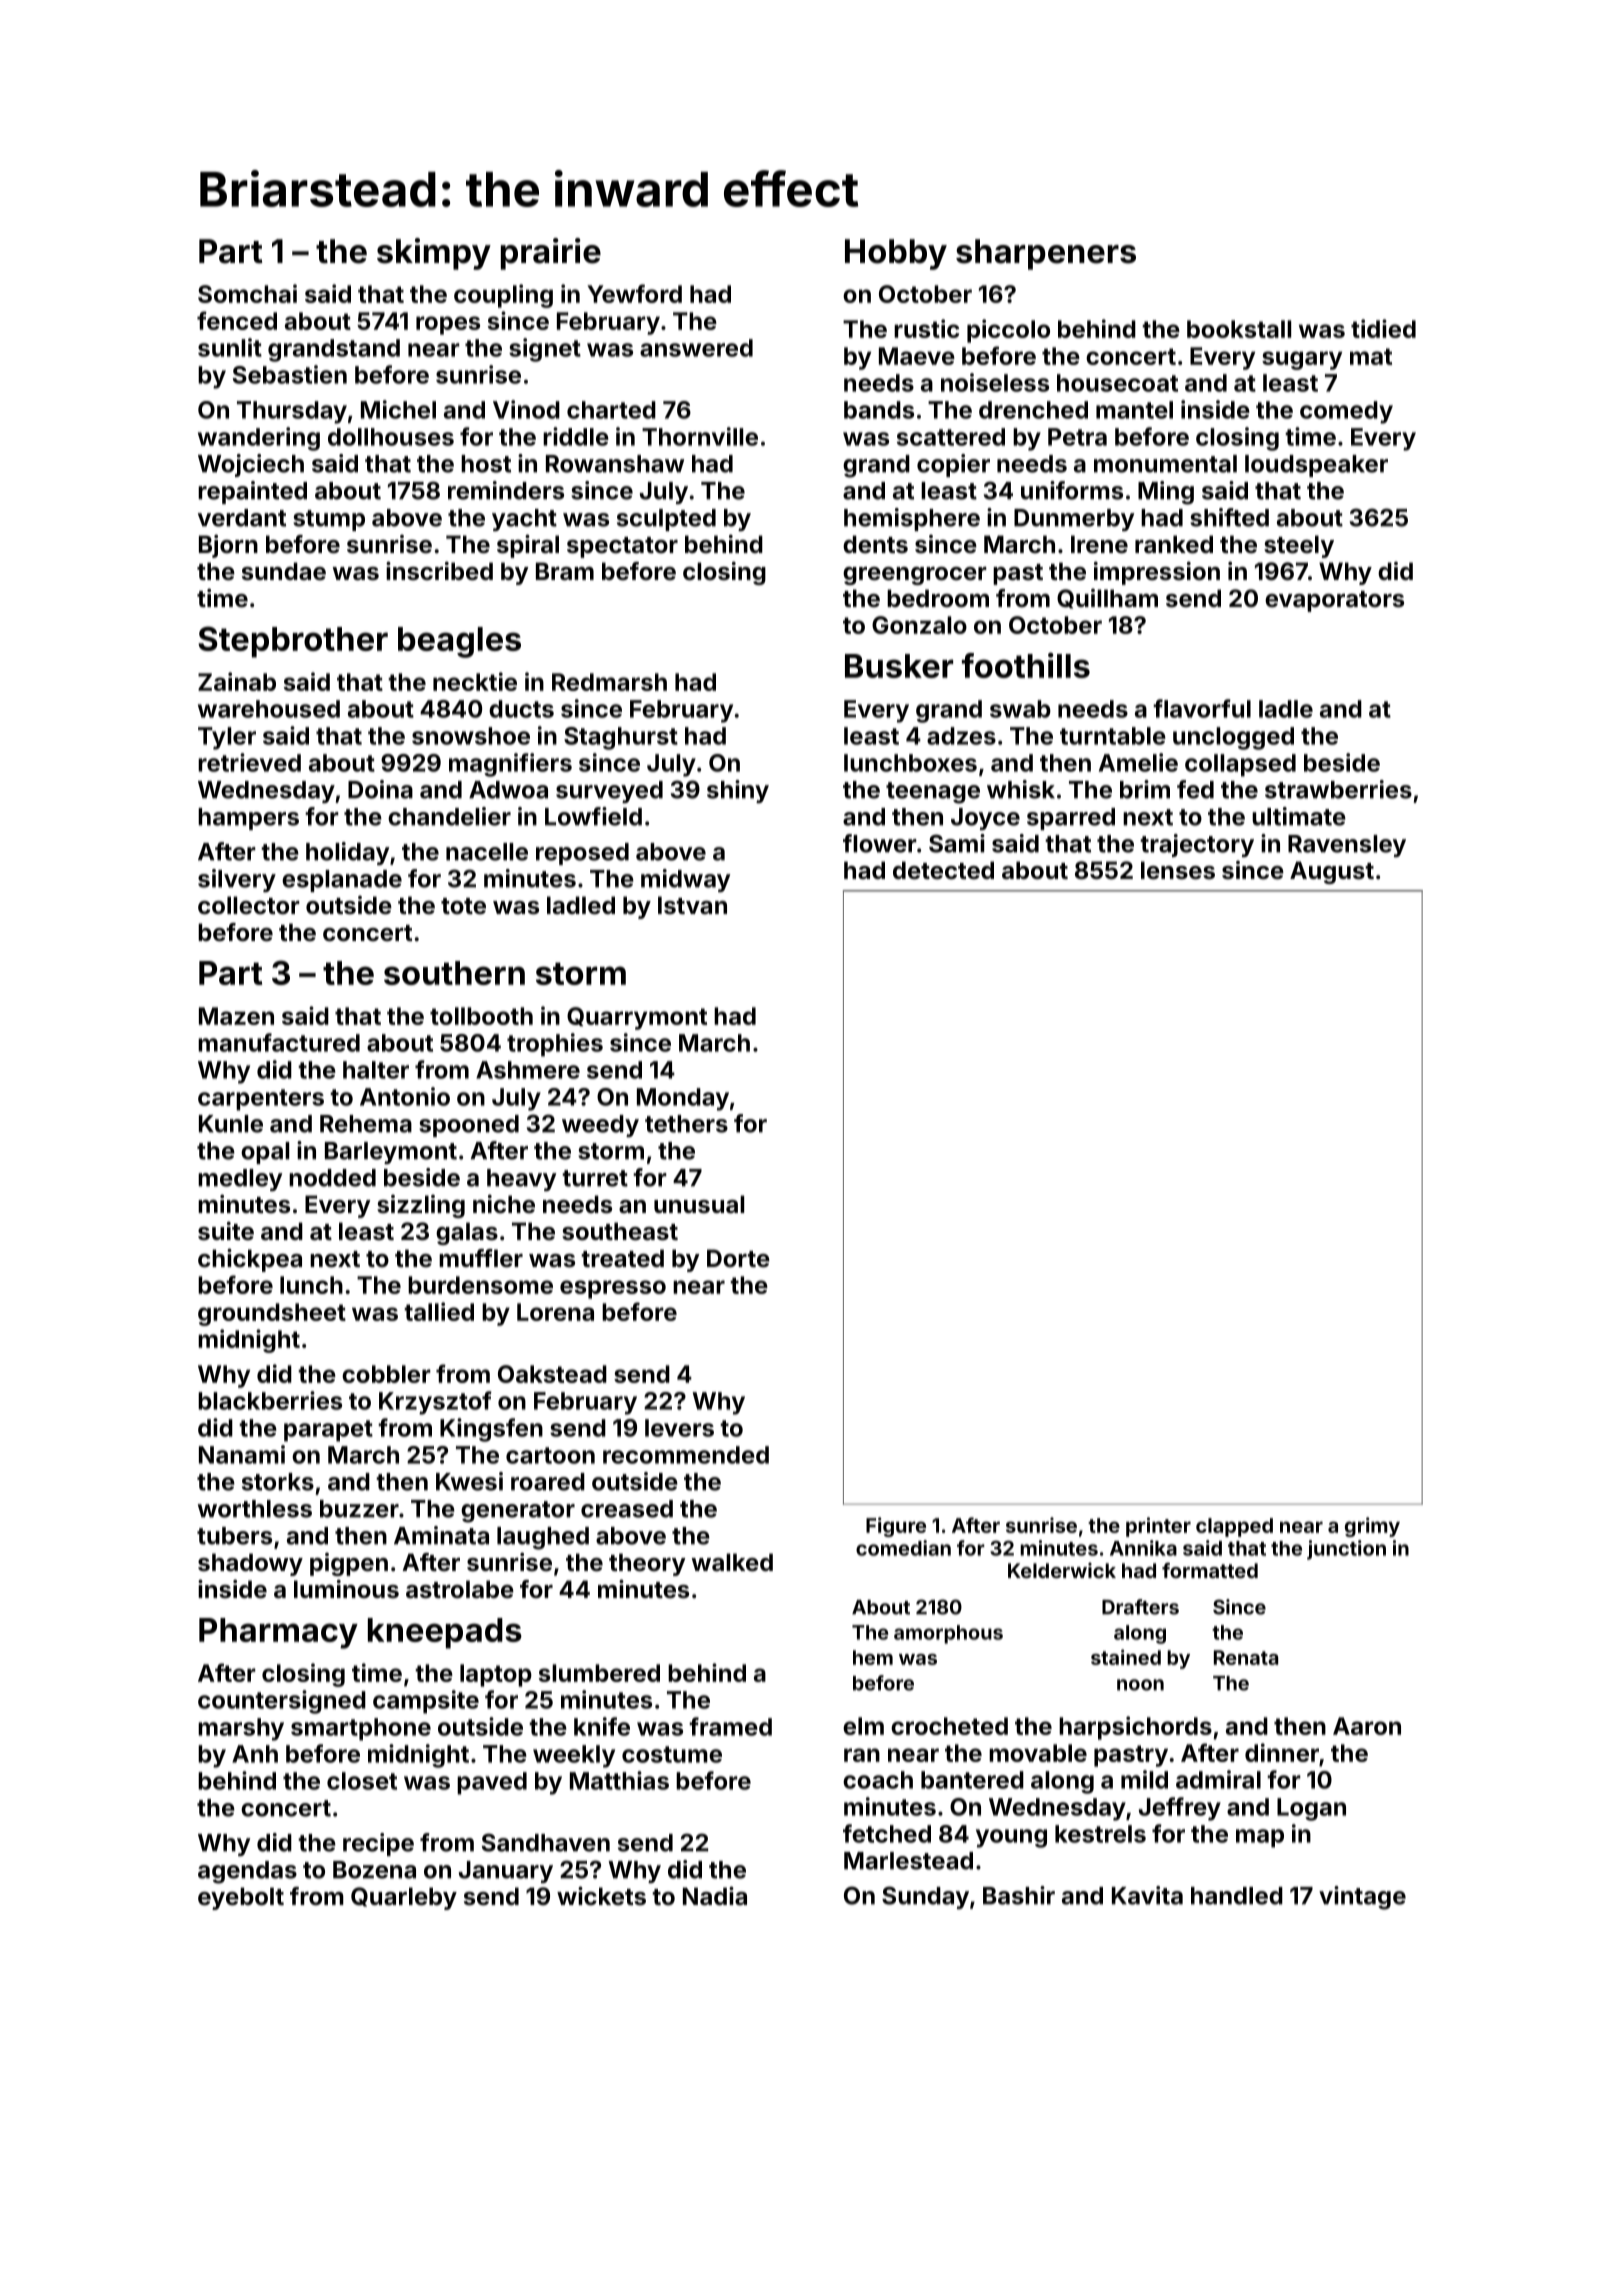  What do you see at coordinates (1117, 383) in the screenshot?
I see `housecoat` at bounding box center [1117, 383].
